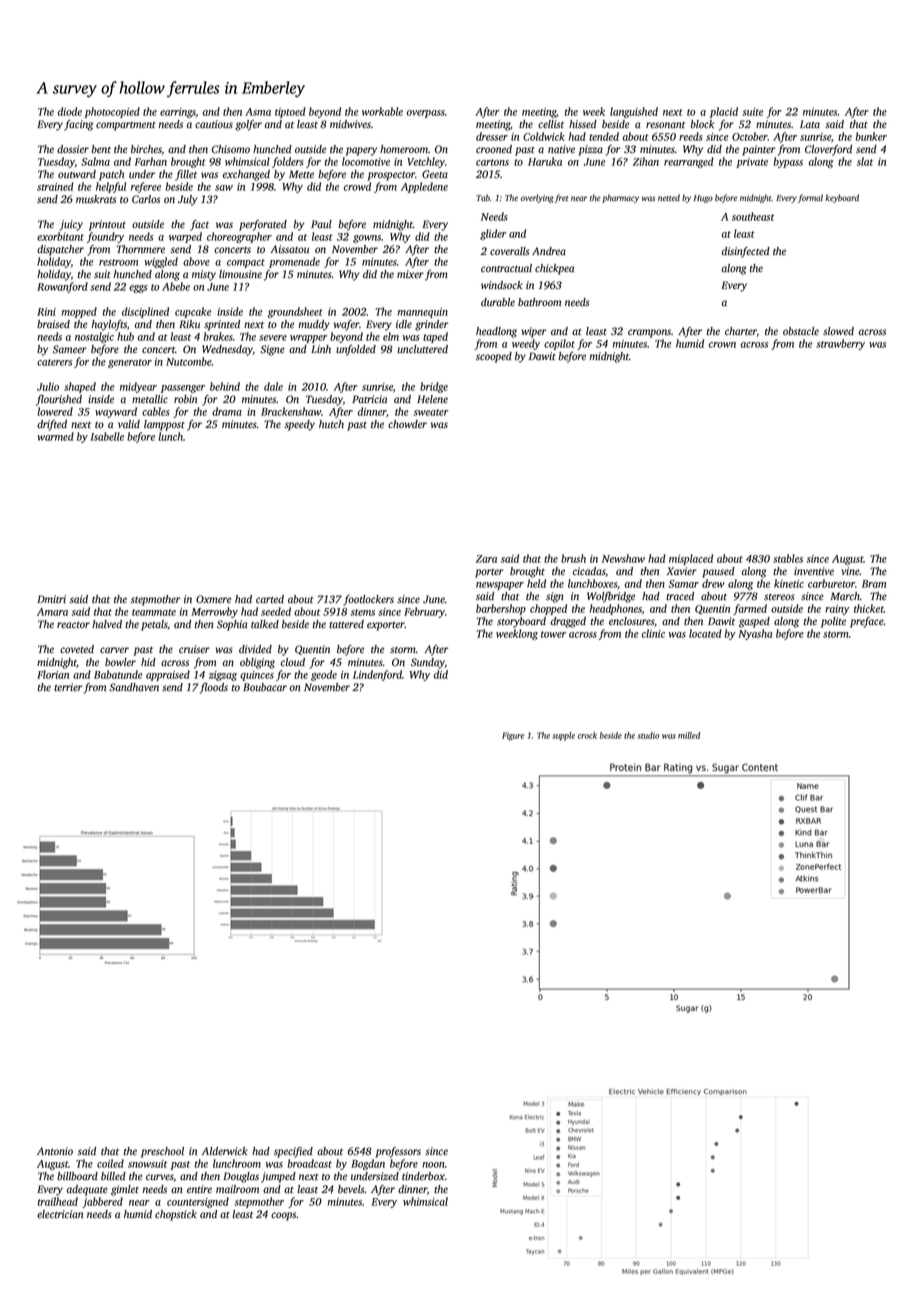  Describe the element at coordinates (838, 331) in the image. I see `slowed` at that location.
